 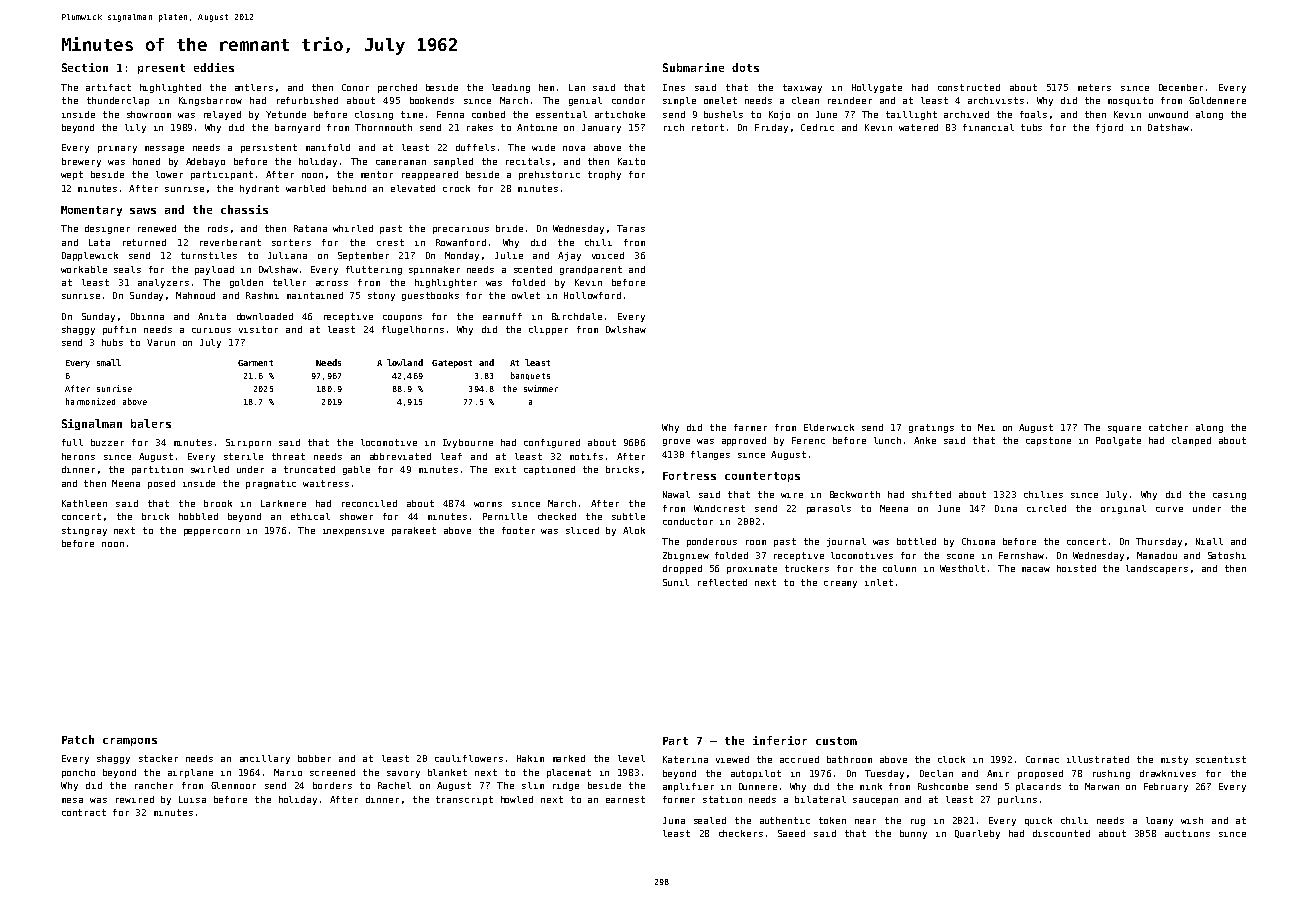 What do you see at coordinates (710, 820) in the screenshot?
I see `sealed` at bounding box center [710, 820].
